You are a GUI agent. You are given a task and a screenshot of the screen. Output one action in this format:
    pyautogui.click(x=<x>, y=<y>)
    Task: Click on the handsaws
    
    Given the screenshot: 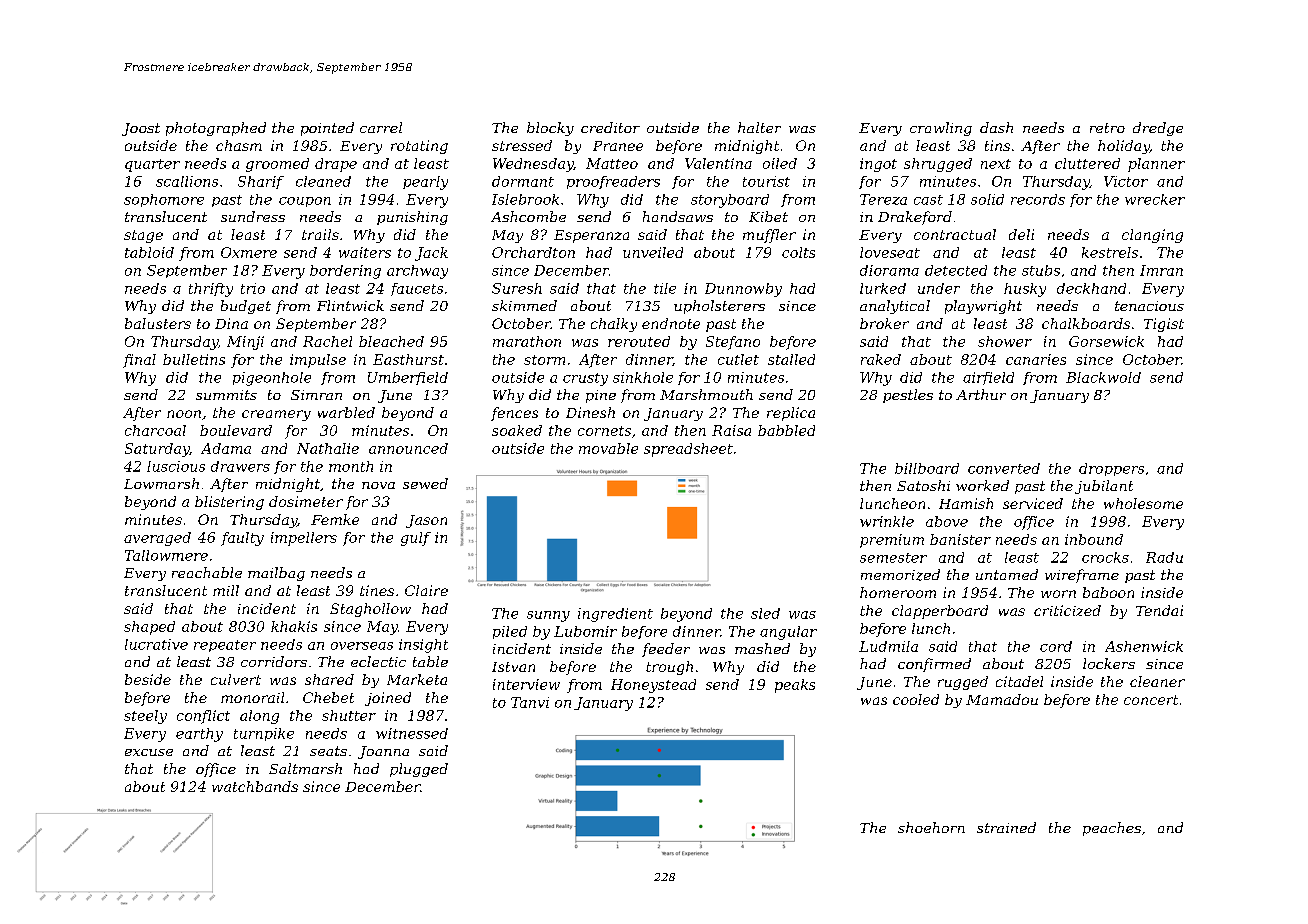 What is the action you would take?
    pyautogui.click(x=678, y=216)
